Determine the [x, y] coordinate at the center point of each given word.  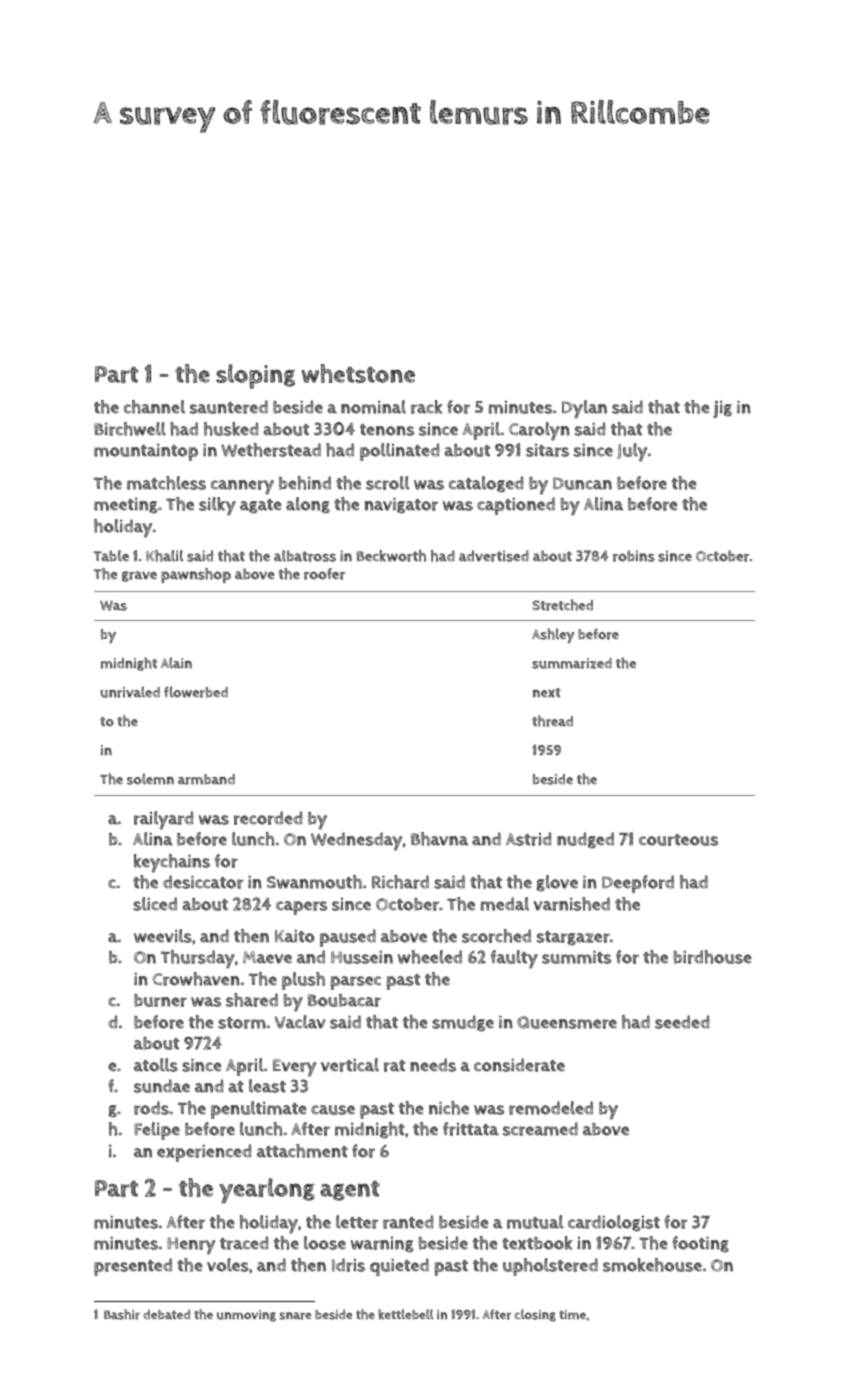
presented [133, 1267]
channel [154, 407]
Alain [176, 663]
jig [722, 409]
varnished [571, 904]
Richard [400, 882]
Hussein [362, 957]
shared [252, 1000]
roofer [324, 574]
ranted [408, 1222]
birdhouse [712, 957]
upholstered [550, 1267]
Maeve [267, 957]
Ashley [553, 636]
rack [427, 407]
